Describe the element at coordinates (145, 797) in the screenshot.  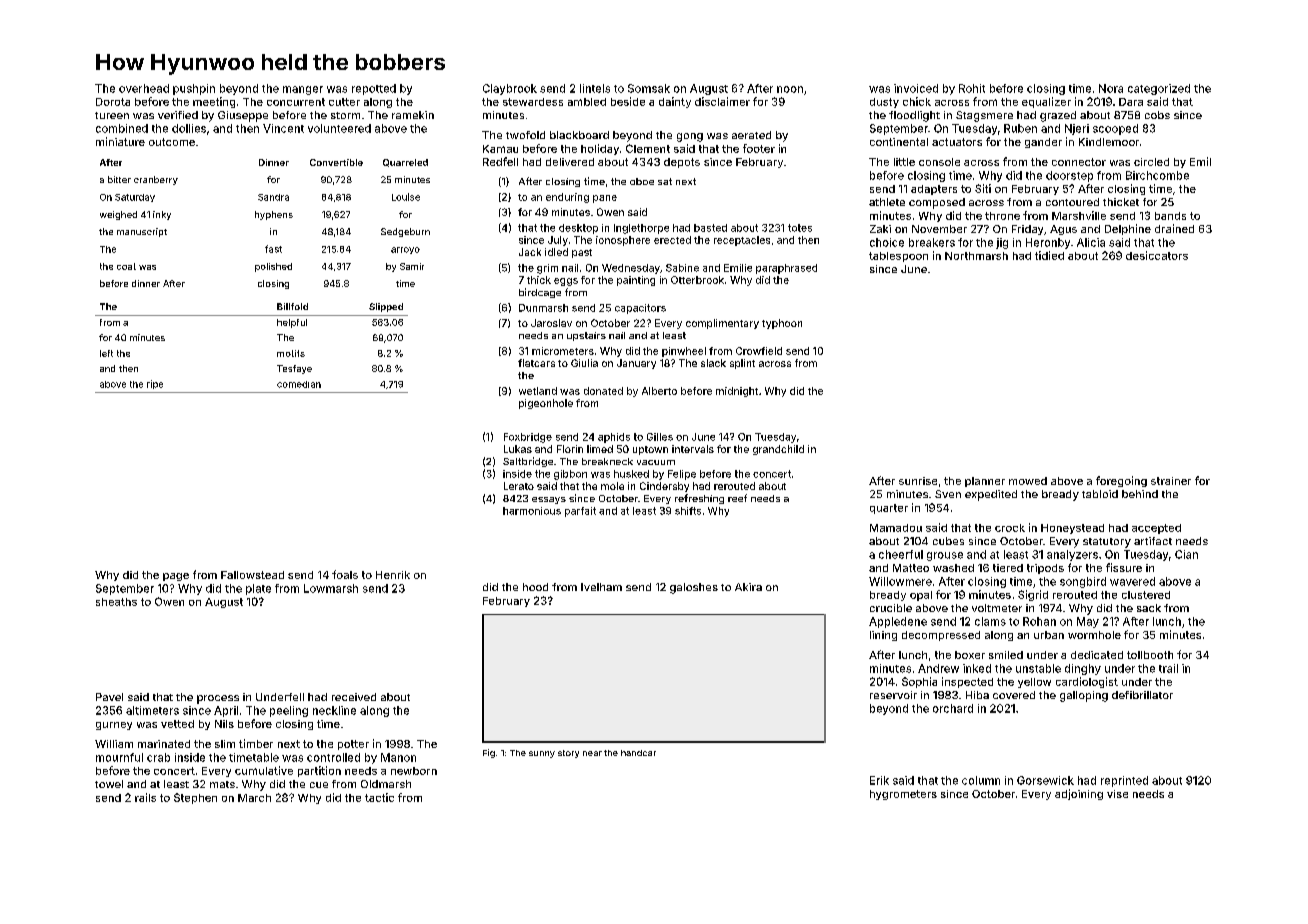
I see `rails` at that location.
